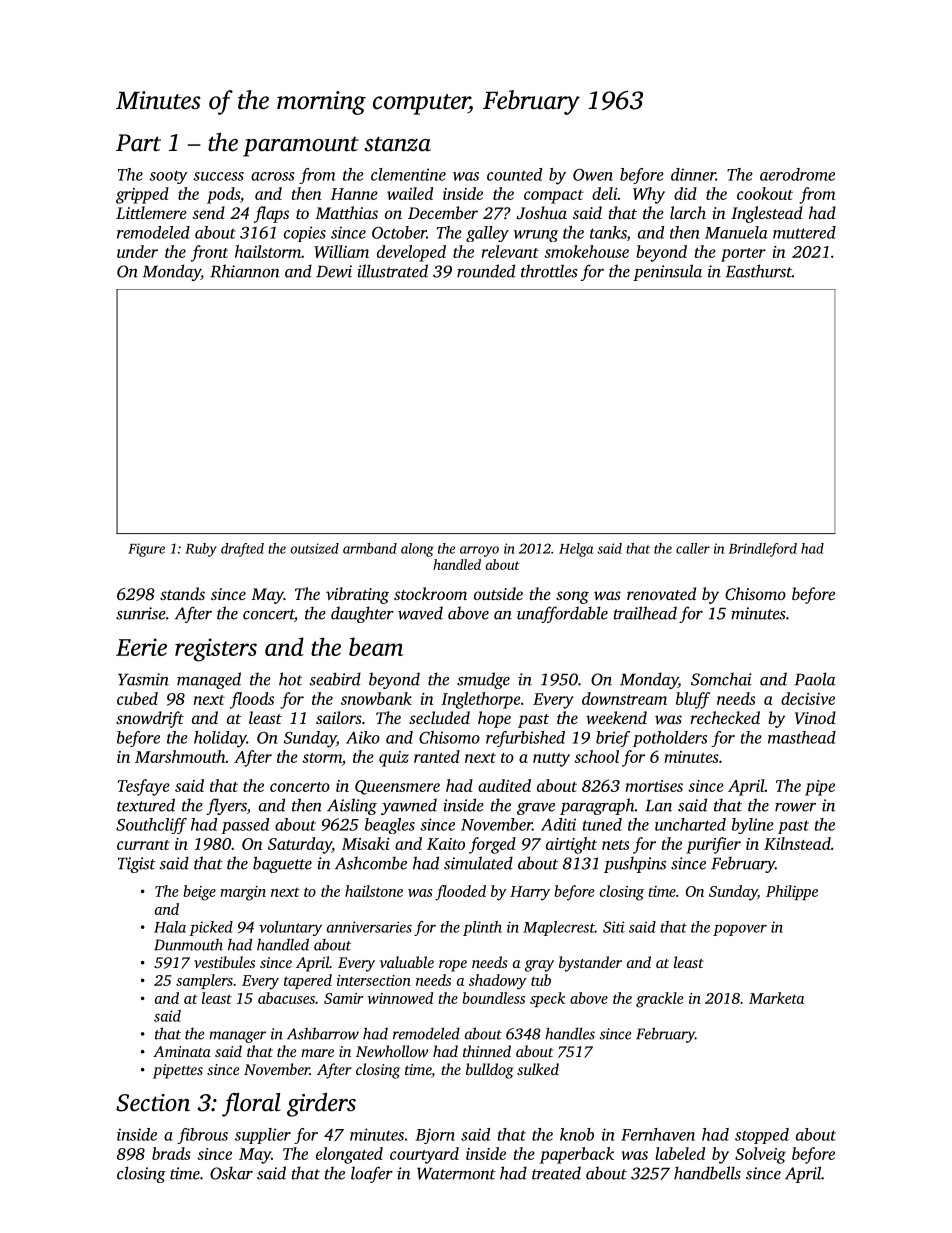  What do you see at coordinates (649, 195) in the page?
I see `Why` at bounding box center [649, 195].
